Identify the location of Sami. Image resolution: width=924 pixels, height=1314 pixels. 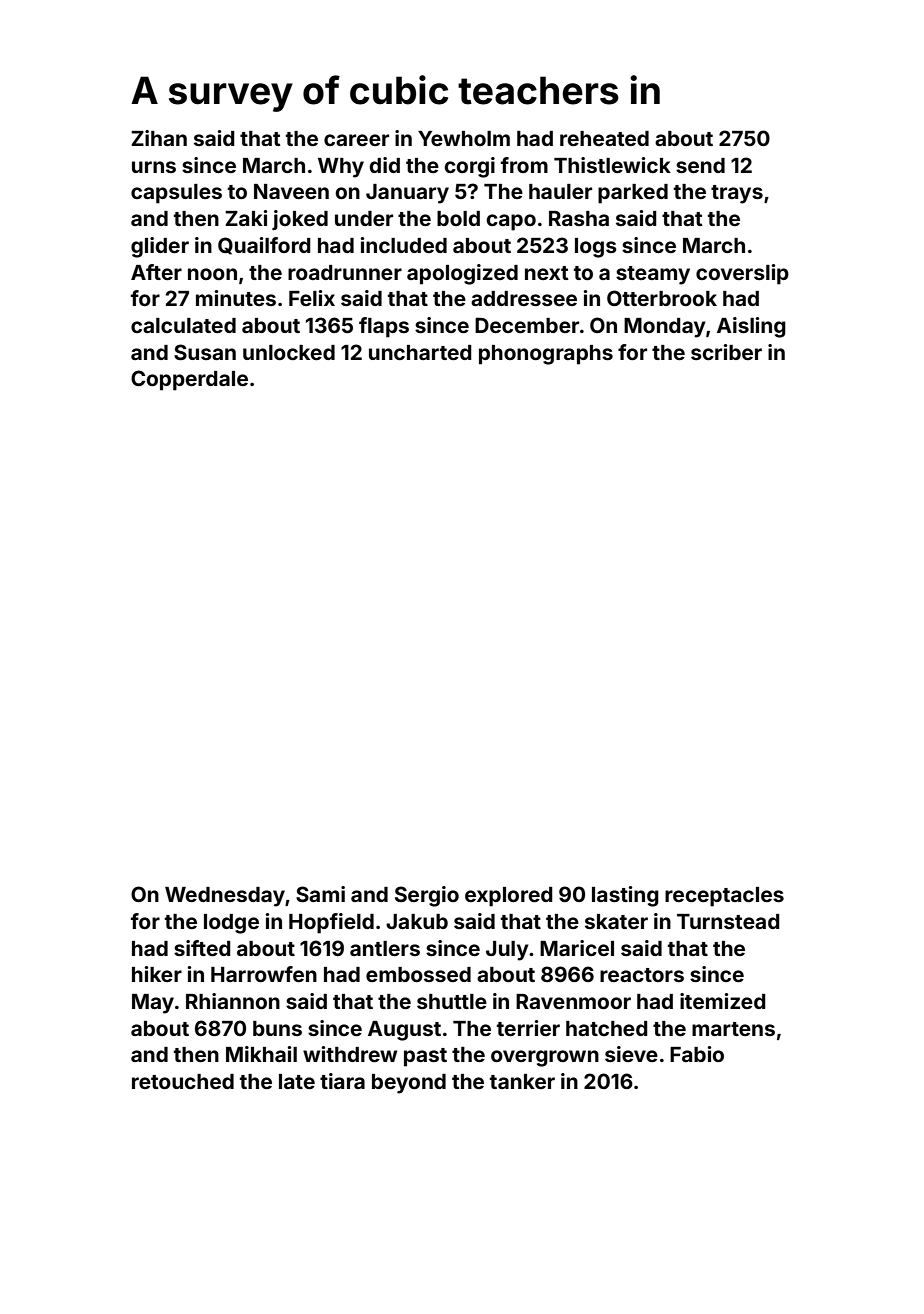
(320, 894).
